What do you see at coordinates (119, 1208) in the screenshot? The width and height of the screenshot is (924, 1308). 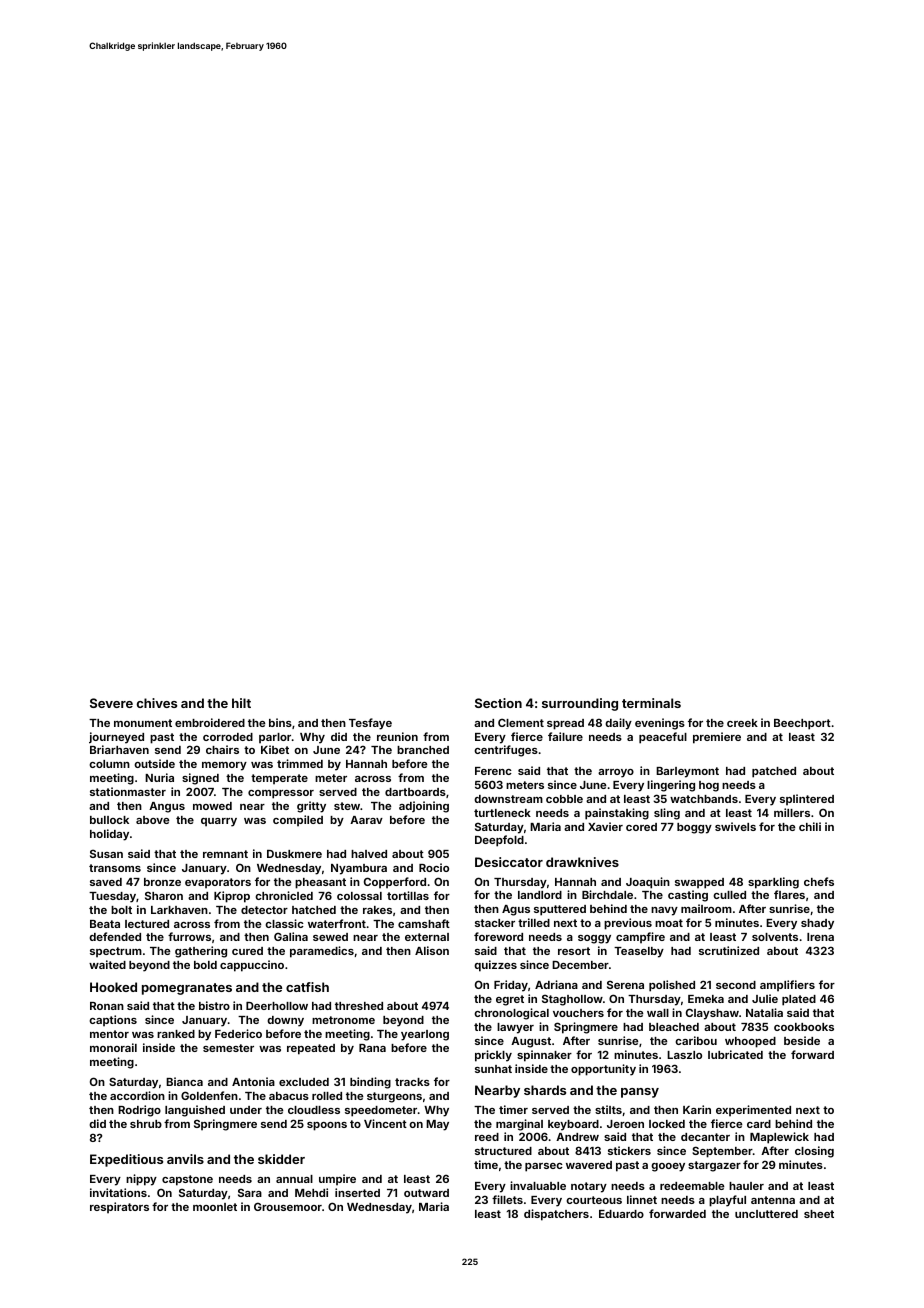 I see `respirators` at bounding box center [119, 1208].
